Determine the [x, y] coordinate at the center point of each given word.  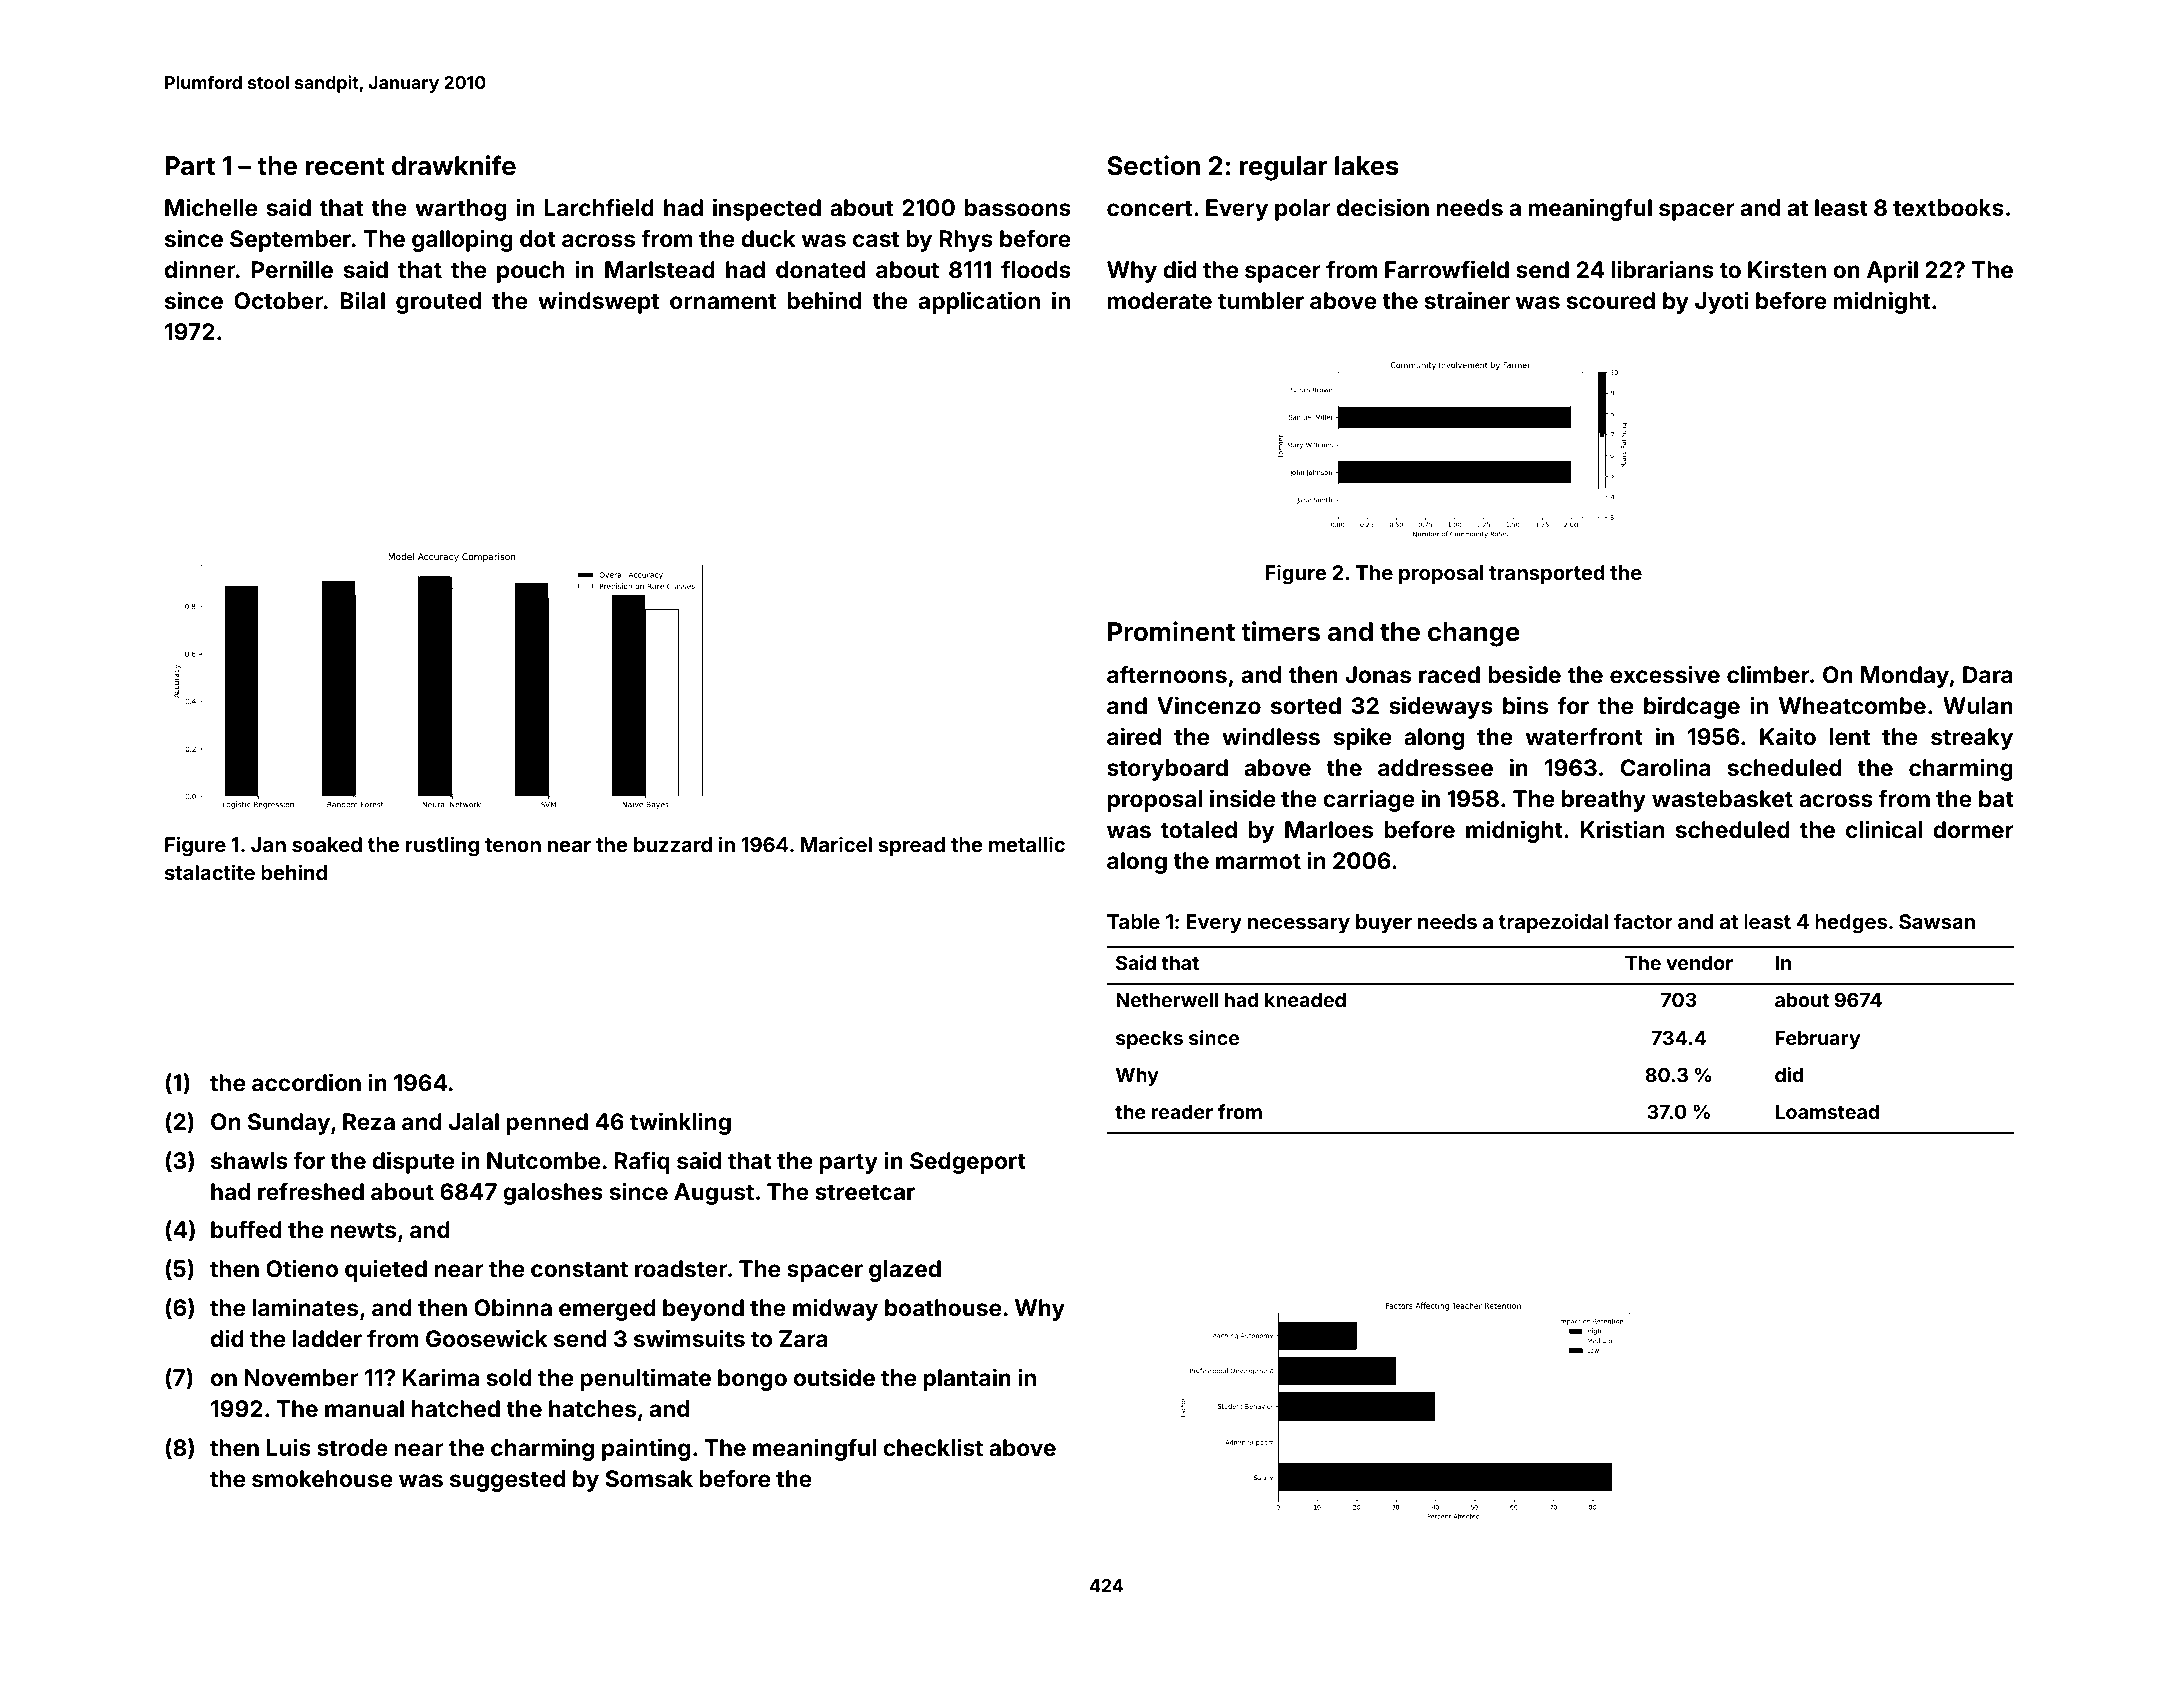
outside [834, 1377]
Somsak [649, 1478]
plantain [967, 1379]
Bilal [362, 300]
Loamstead [1827, 1112]
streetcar [865, 1192]
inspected [767, 209]
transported [1547, 574]
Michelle [211, 207]
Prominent [1171, 631]
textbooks [1948, 207]
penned [547, 1124]
